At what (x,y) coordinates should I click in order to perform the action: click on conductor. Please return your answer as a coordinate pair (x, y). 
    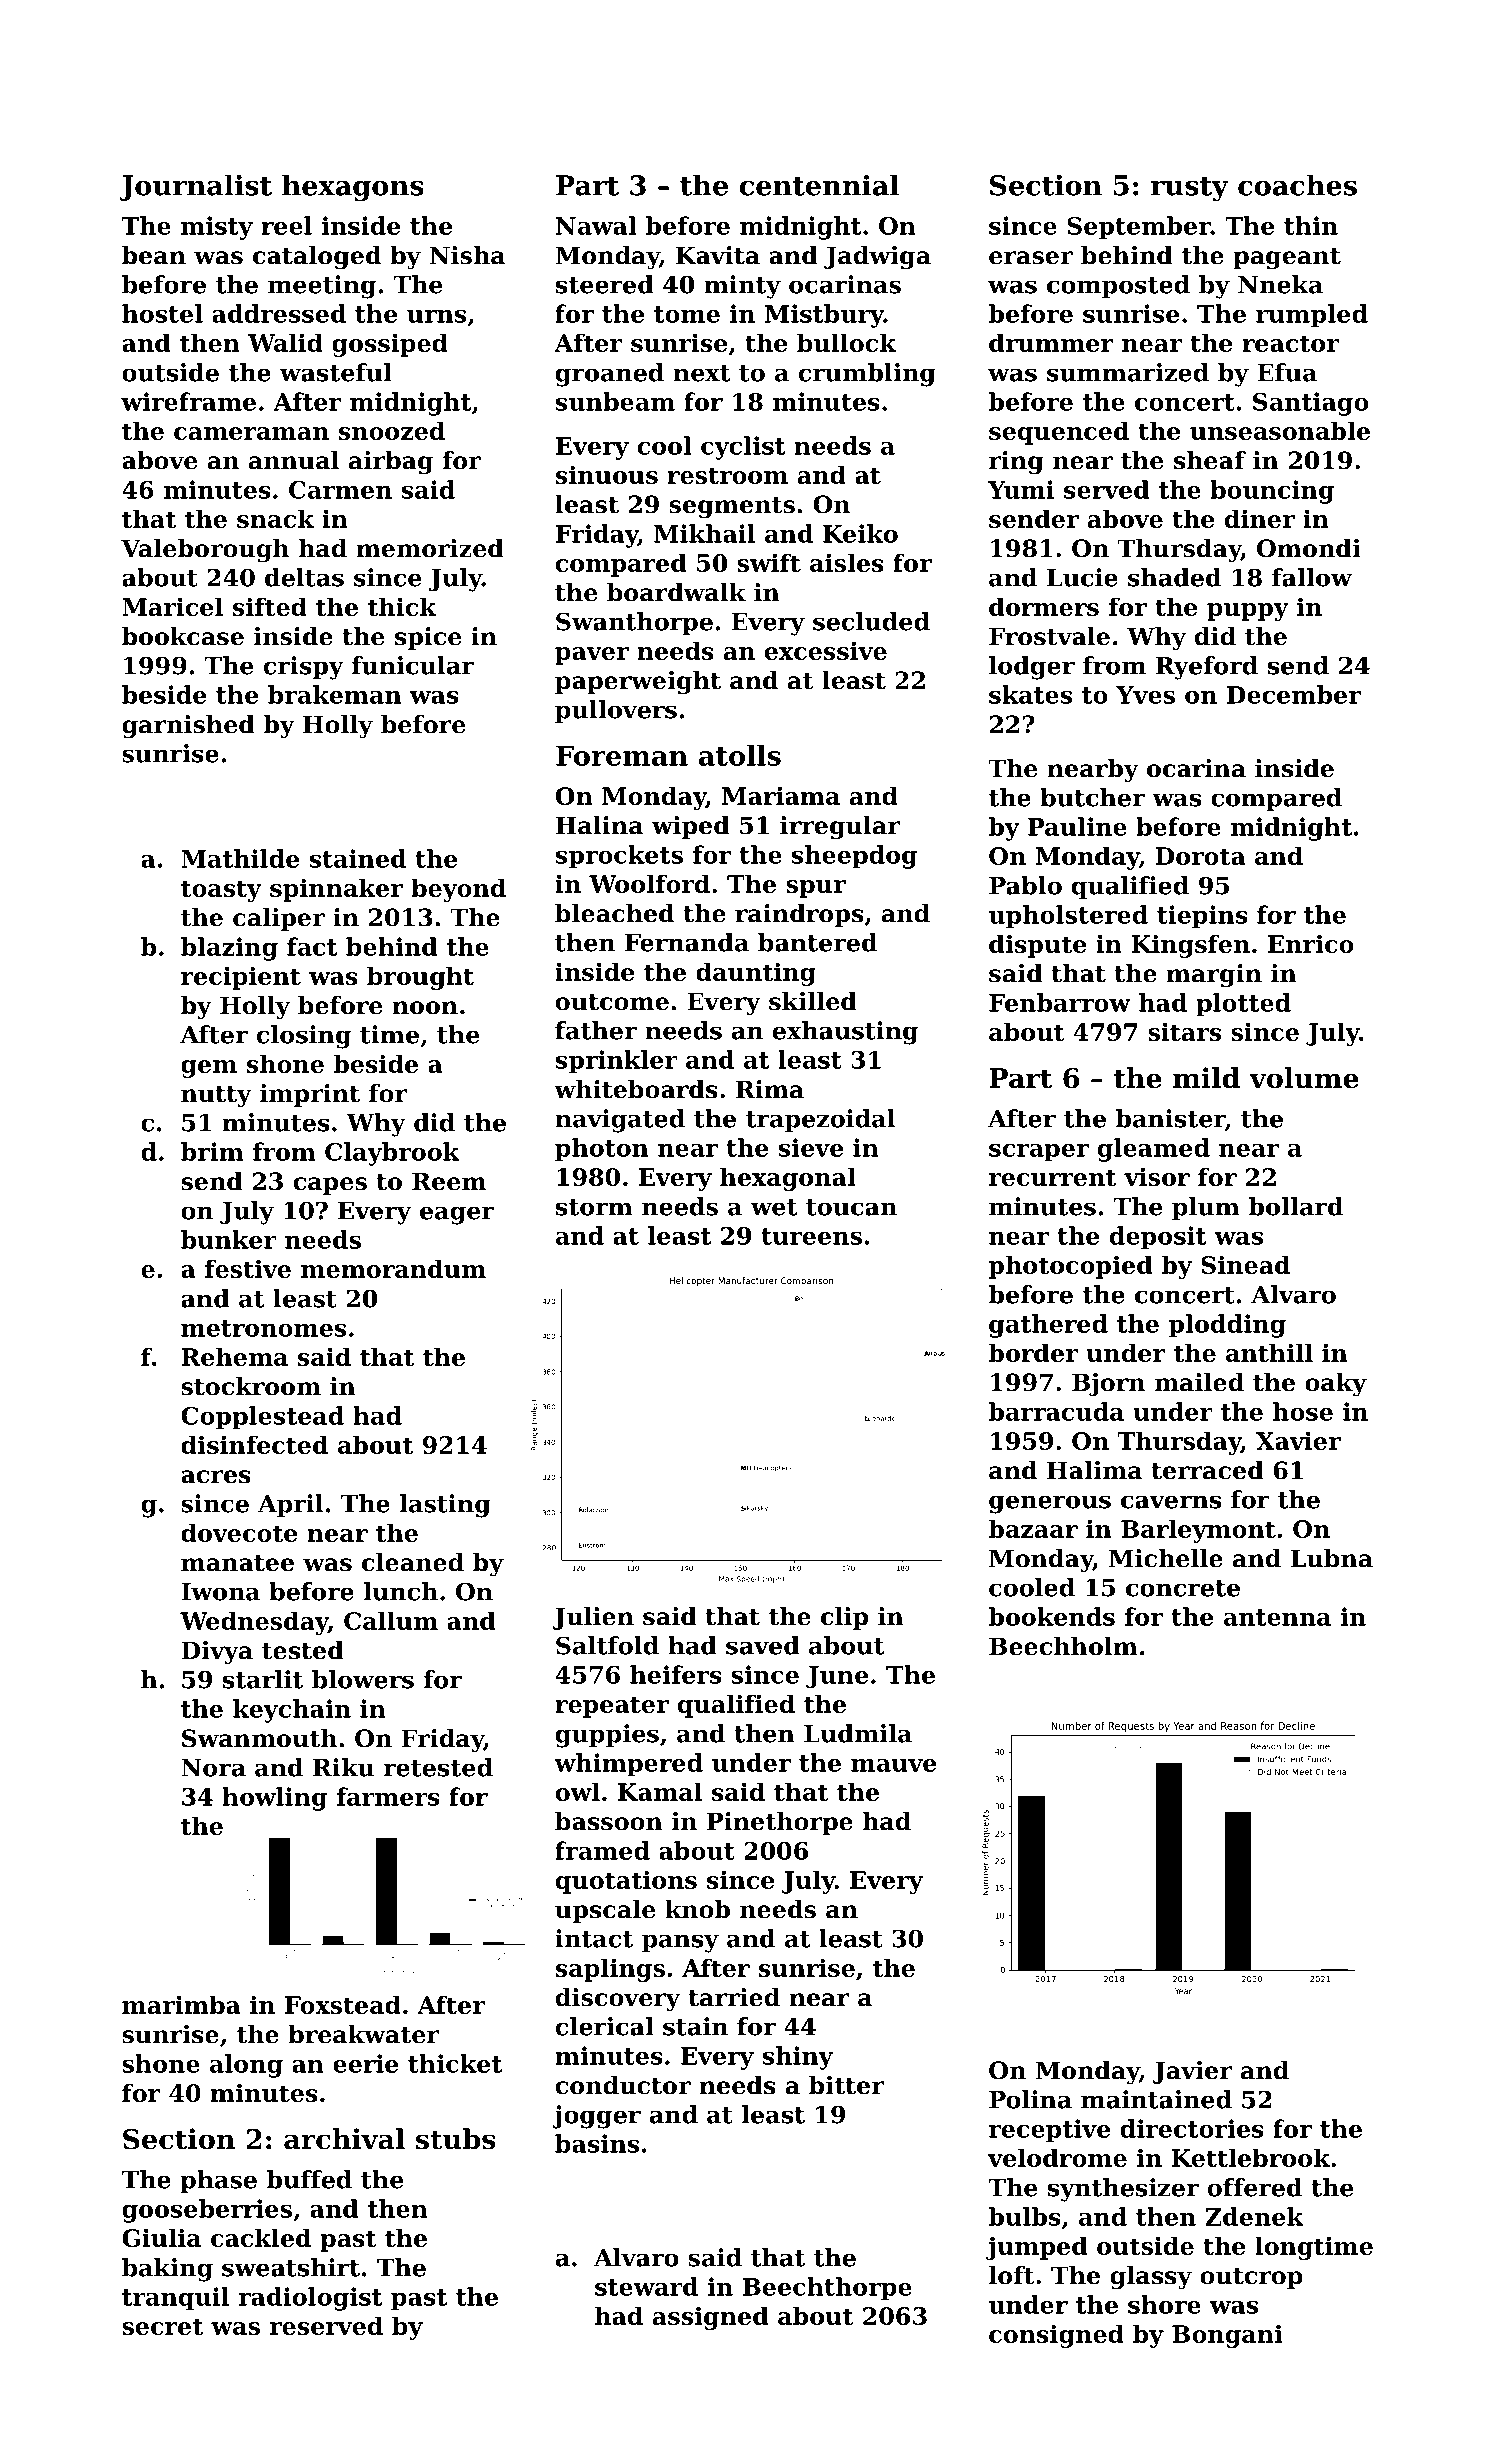
    Looking at the image, I should click on (623, 2085).
